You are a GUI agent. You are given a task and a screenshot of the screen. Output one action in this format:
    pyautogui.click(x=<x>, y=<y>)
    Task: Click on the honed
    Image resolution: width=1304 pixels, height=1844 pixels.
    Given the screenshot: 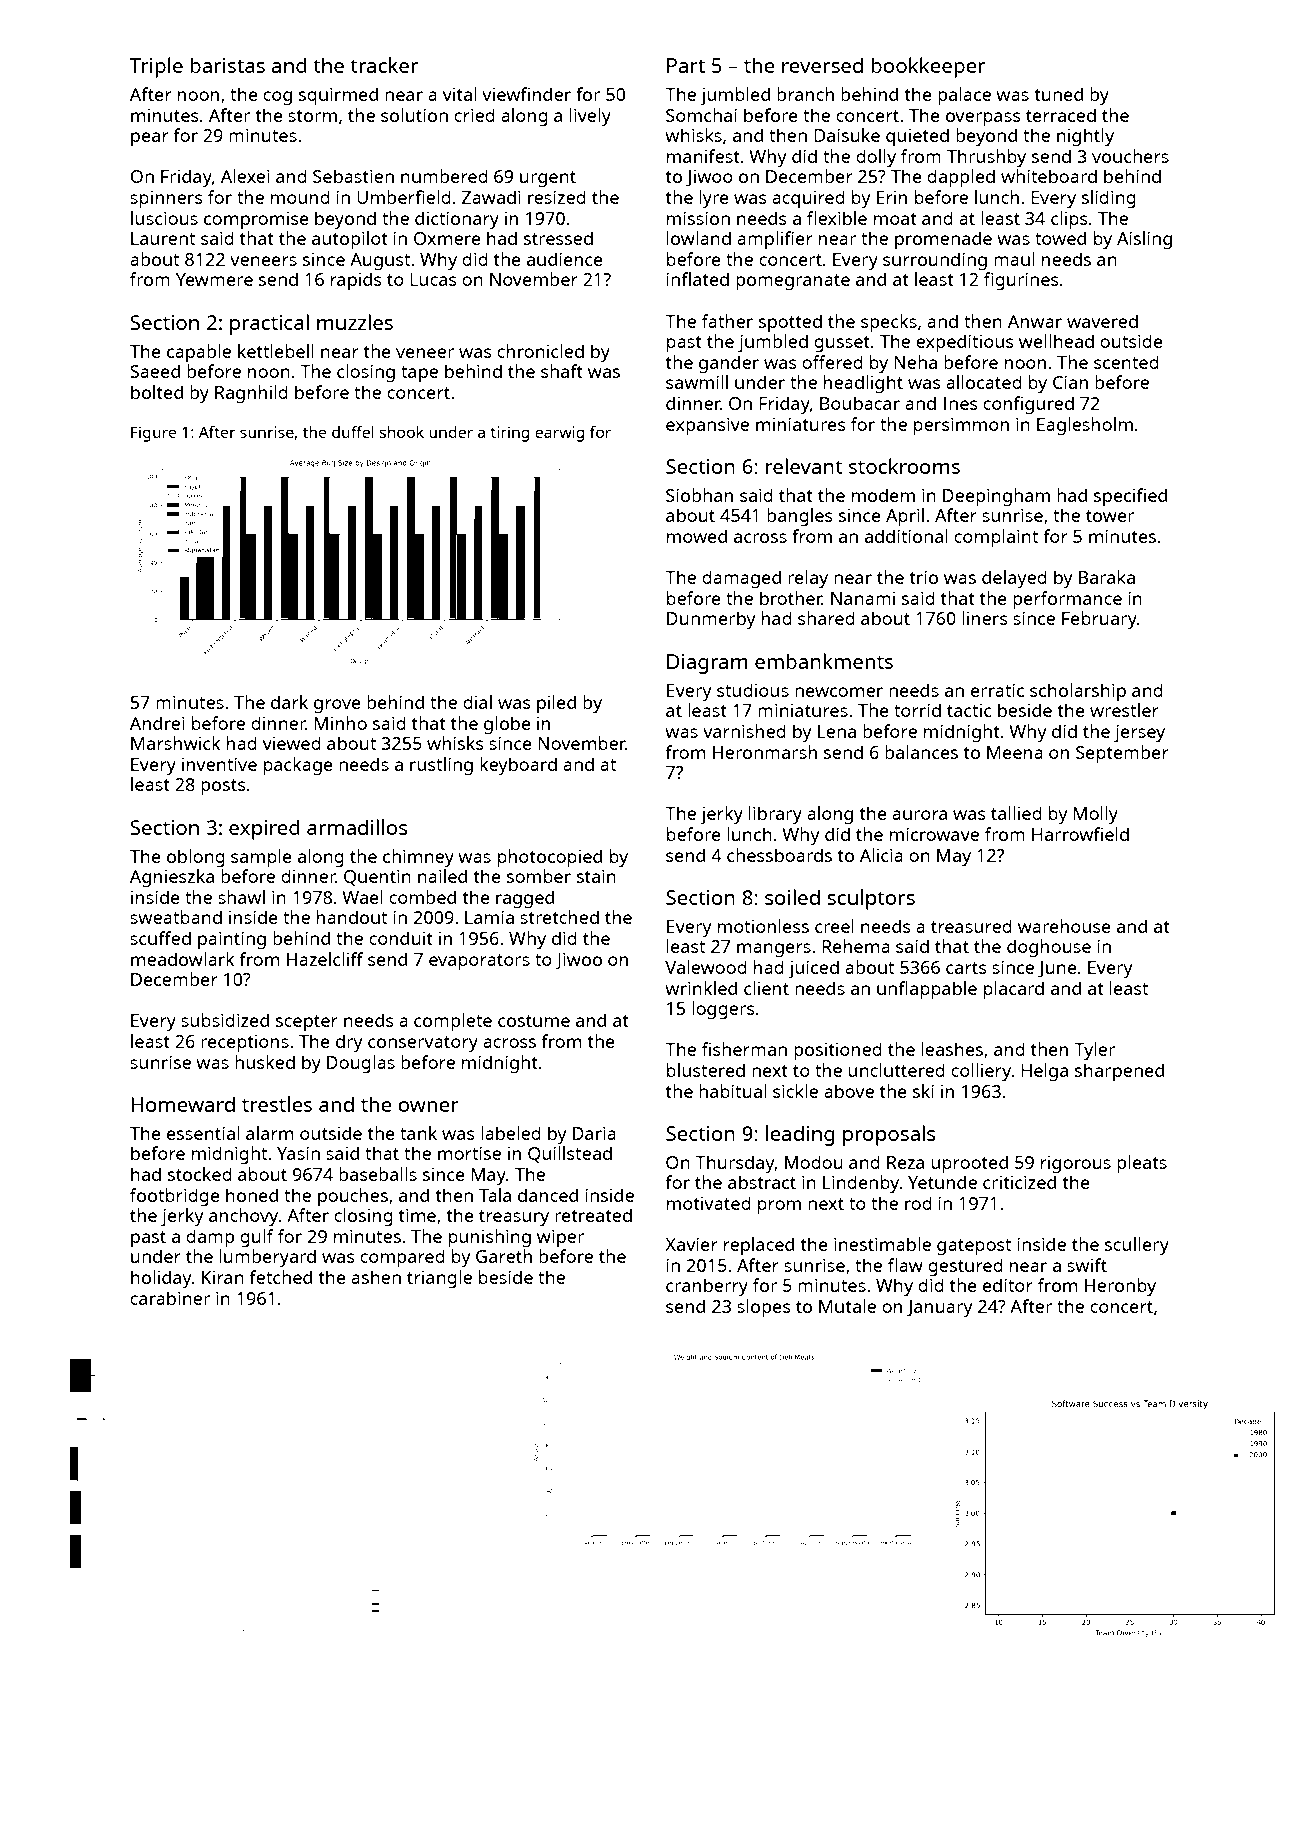 What is the action you would take?
    pyautogui.click(x=252, y=1195)
